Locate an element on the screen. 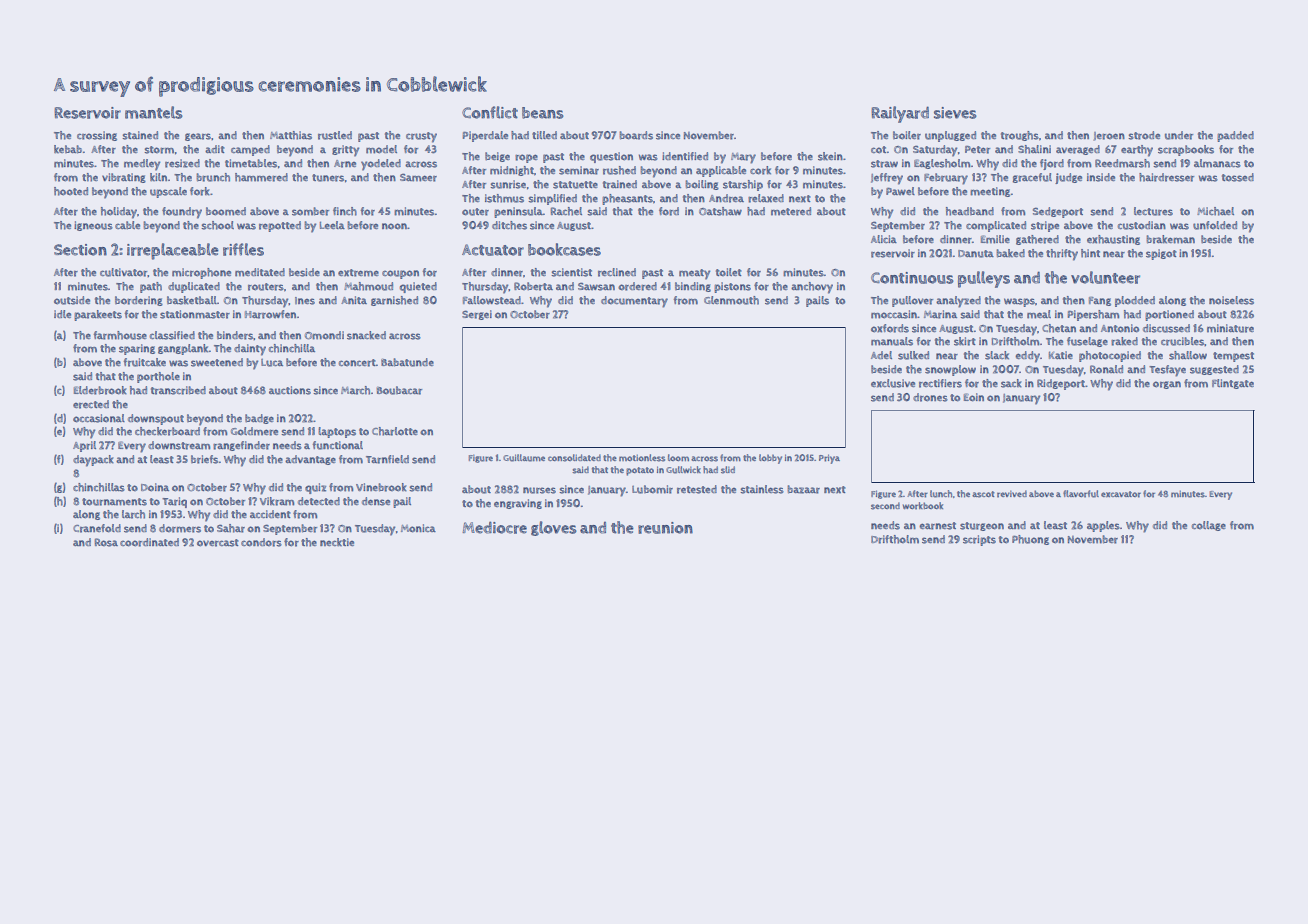 The height and width of the screenshot is (924, 1308). igneous is located at coordinates (93, 226).
